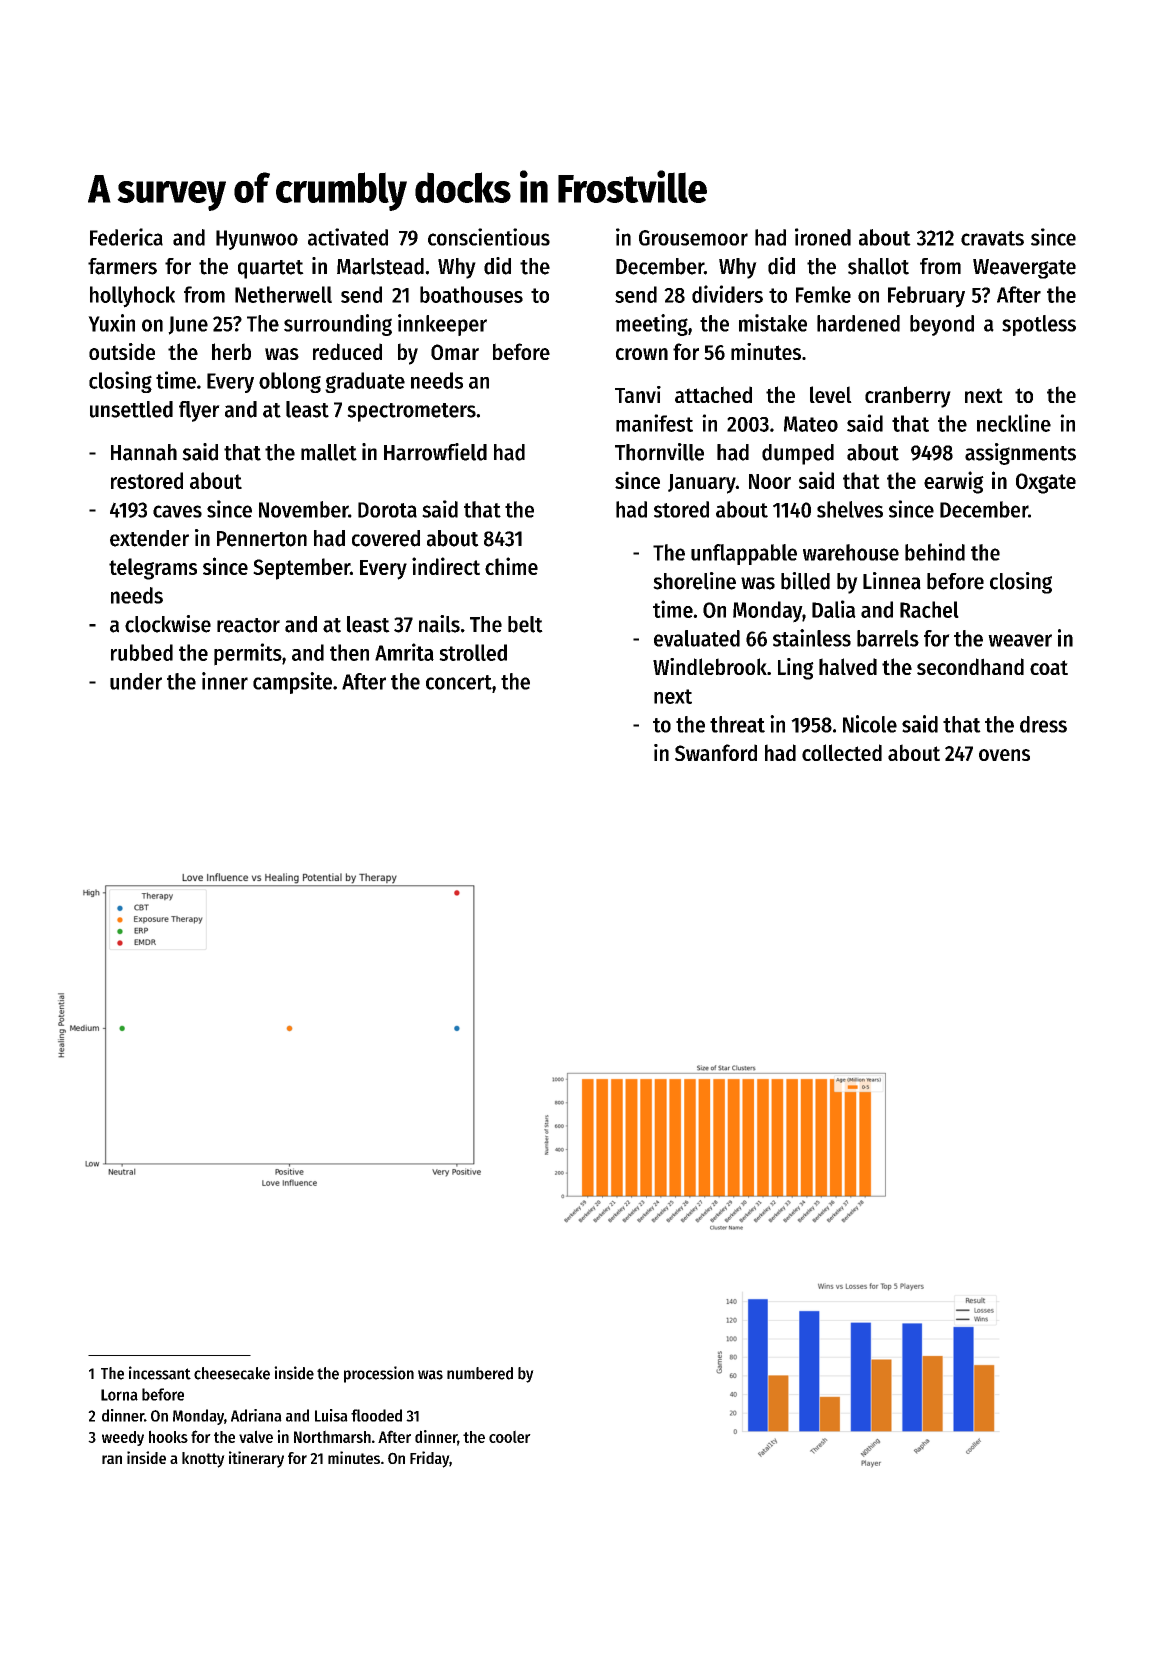 The width and height of the page is (1165, 1654). I want to click on under, so click(136, 681).
